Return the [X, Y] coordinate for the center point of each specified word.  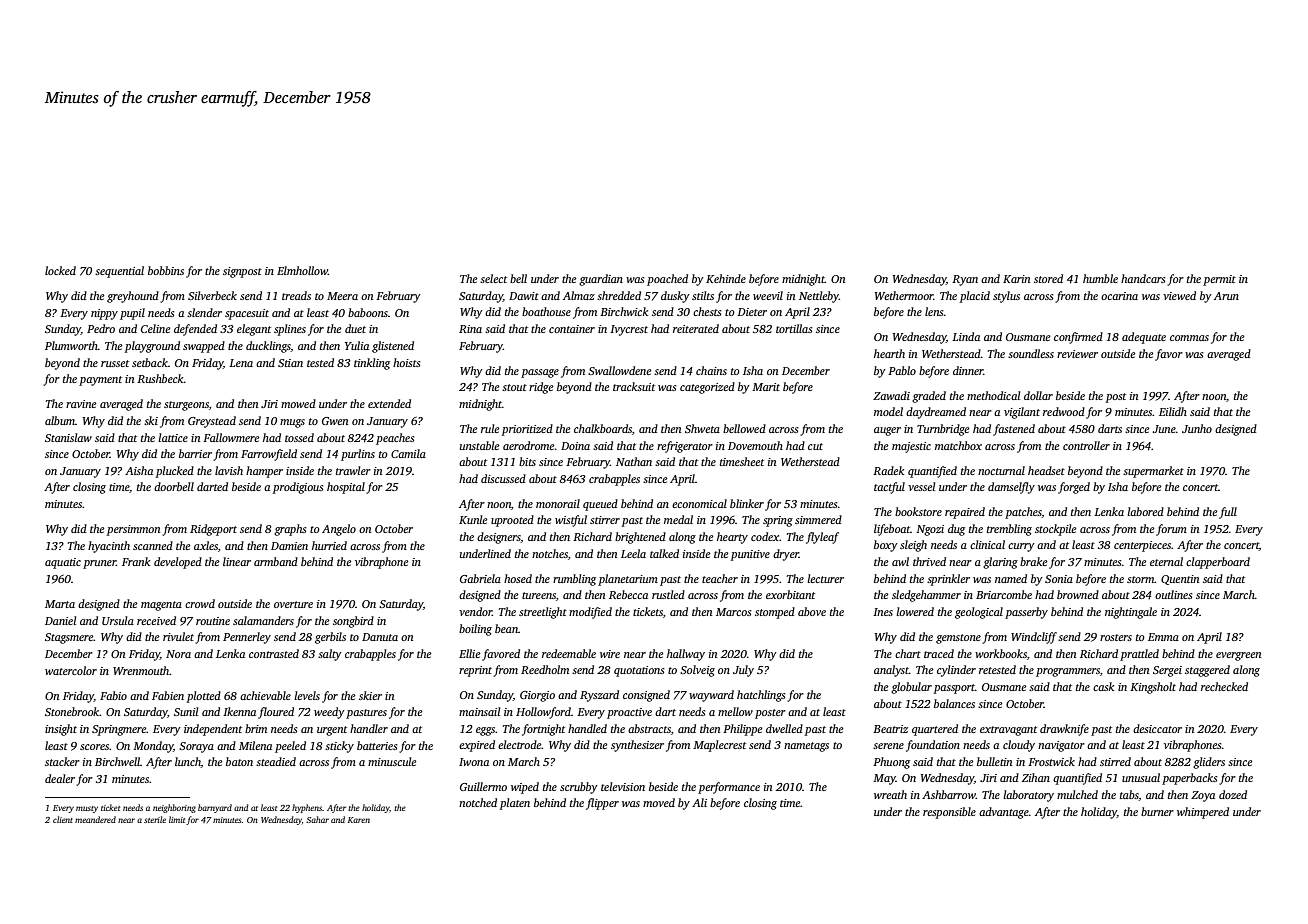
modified [590, 613]
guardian [601, 280]
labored [1145, 511]
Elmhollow [302, 270]
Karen [359, 820]
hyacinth [109, 547]
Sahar [317, 819]
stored [1048, 278]
